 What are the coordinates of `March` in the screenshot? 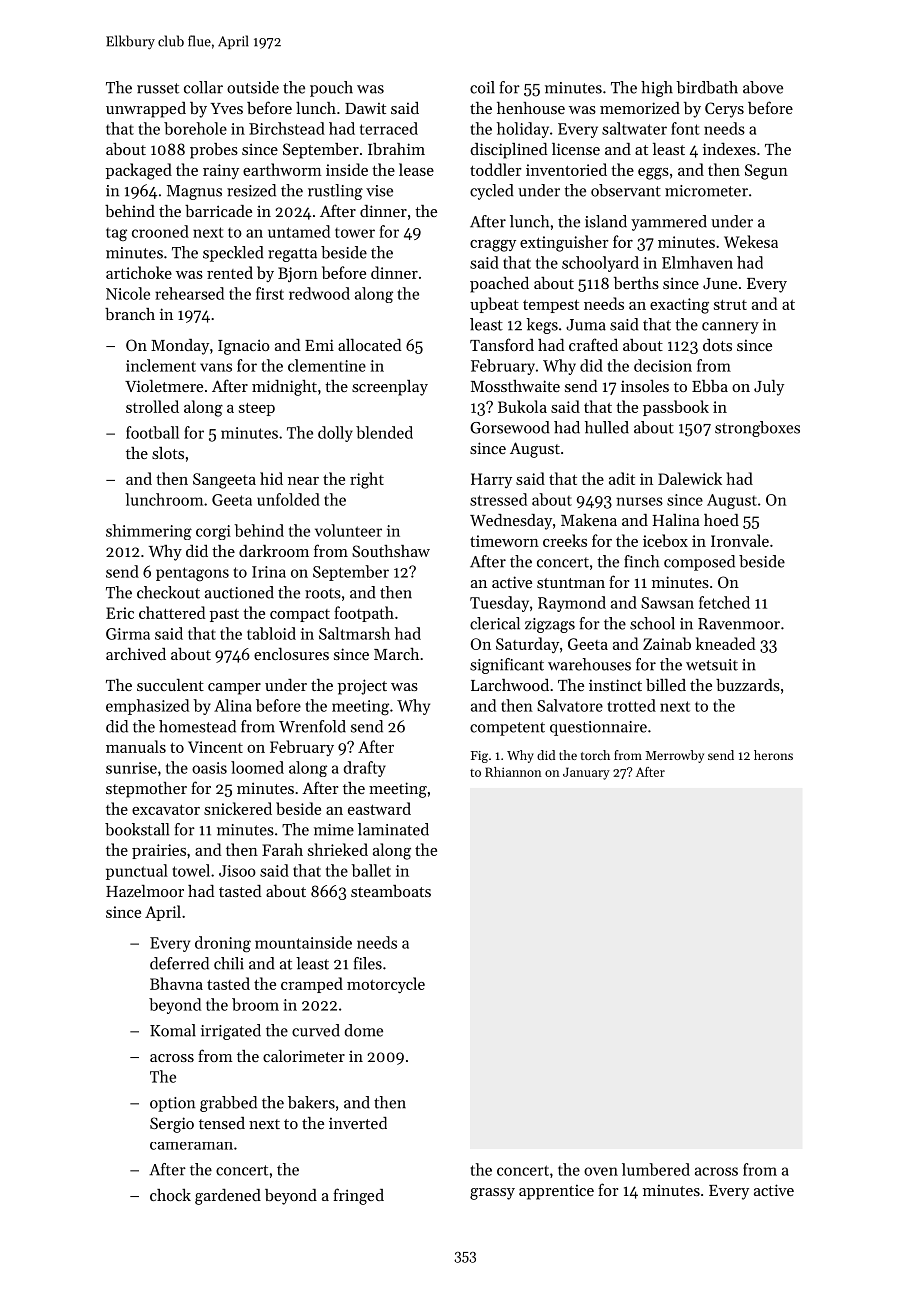 It's located at (396, 654).
